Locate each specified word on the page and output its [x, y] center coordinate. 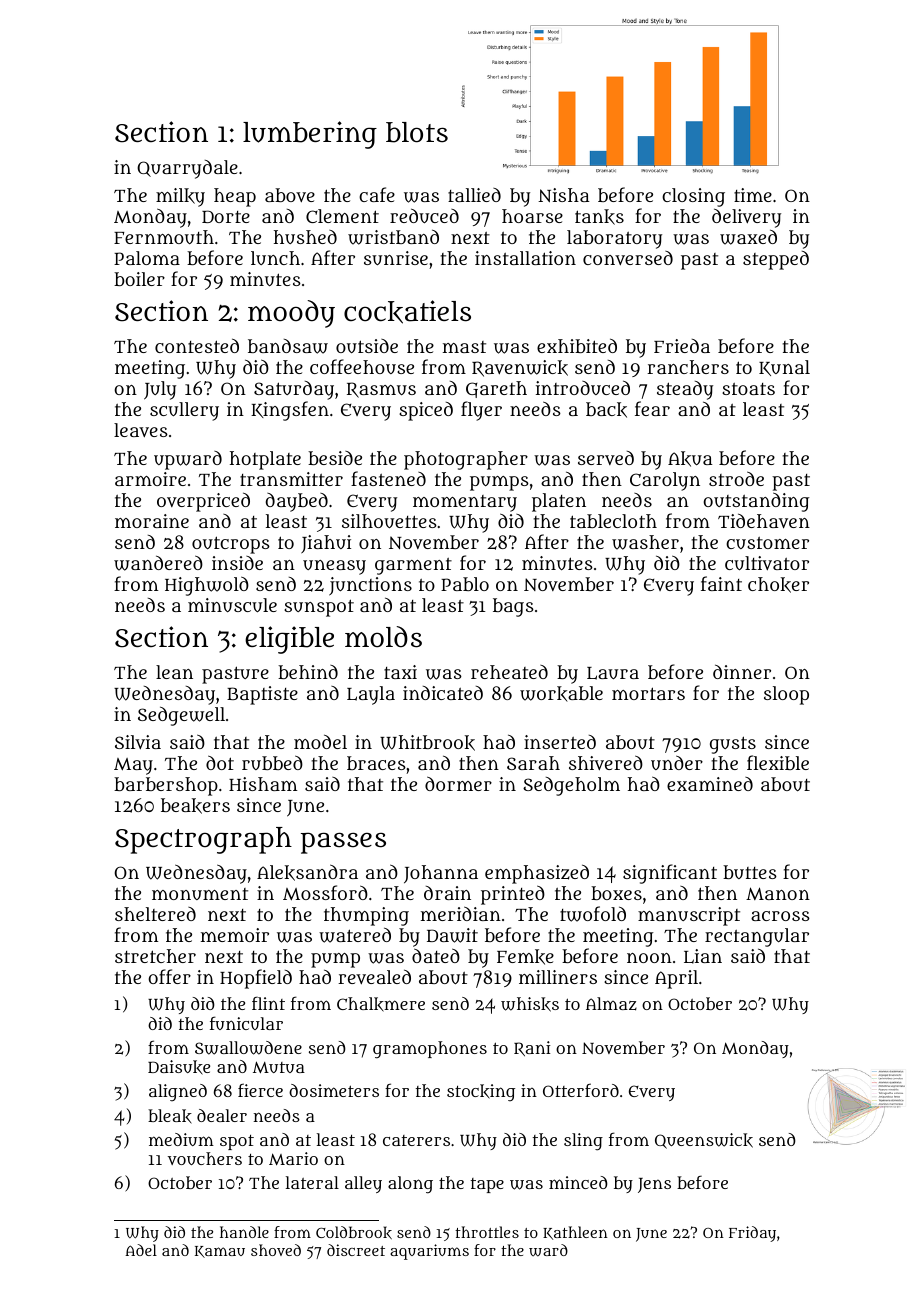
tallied [474, 195]
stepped [776, 260]
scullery [184, 411]
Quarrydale [187, 169]
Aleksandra [307, 872]
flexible [778, 762]
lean [174, 672]
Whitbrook [427, 743]
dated [436, 955]
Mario [293, 1158]
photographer [466, 460]
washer [645, 542]
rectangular [757, 937]
